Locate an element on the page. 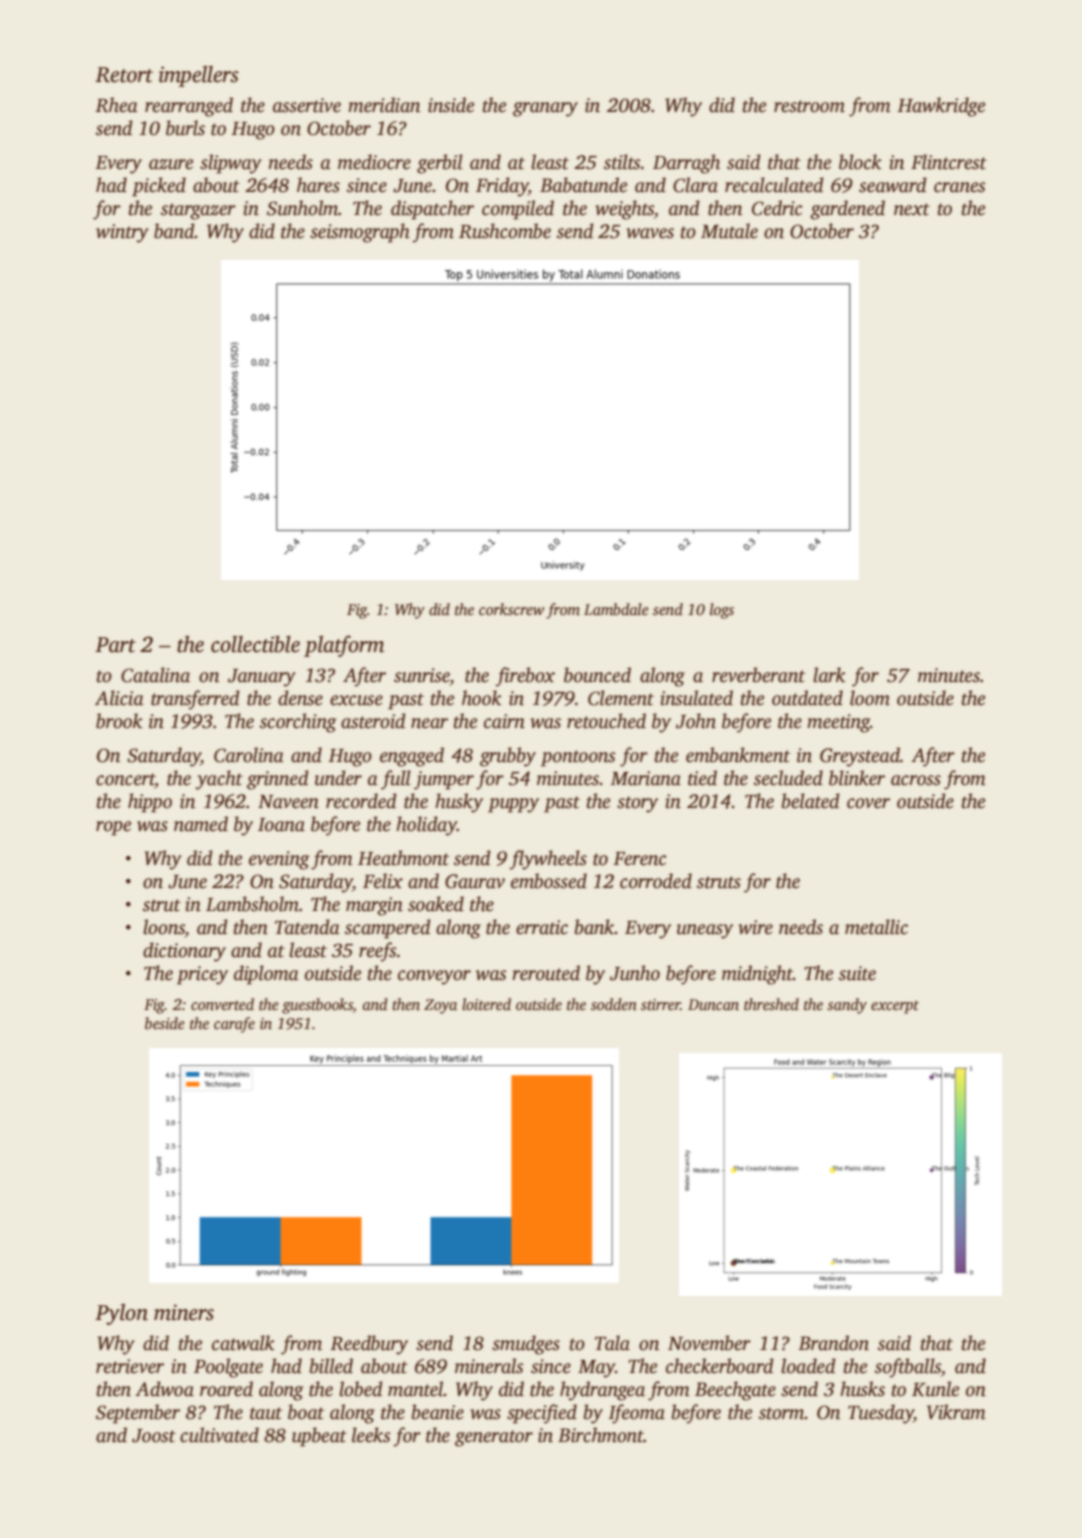 This image has width=1082, height=1538. slipway is located at coordinates (231, 164).
